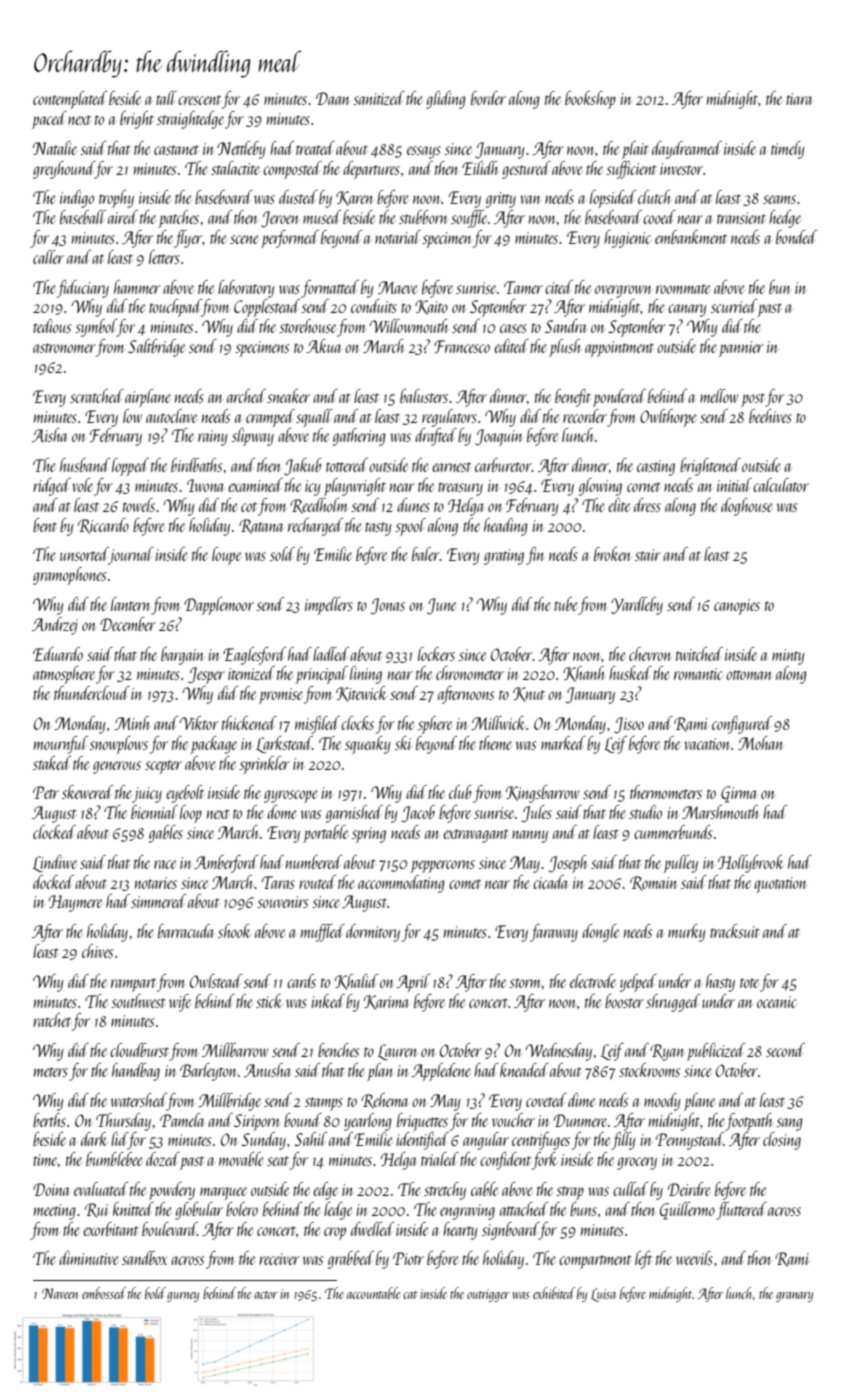  Describe the element at coordinates (301, 981) in the page. I see `cards` at that location.
